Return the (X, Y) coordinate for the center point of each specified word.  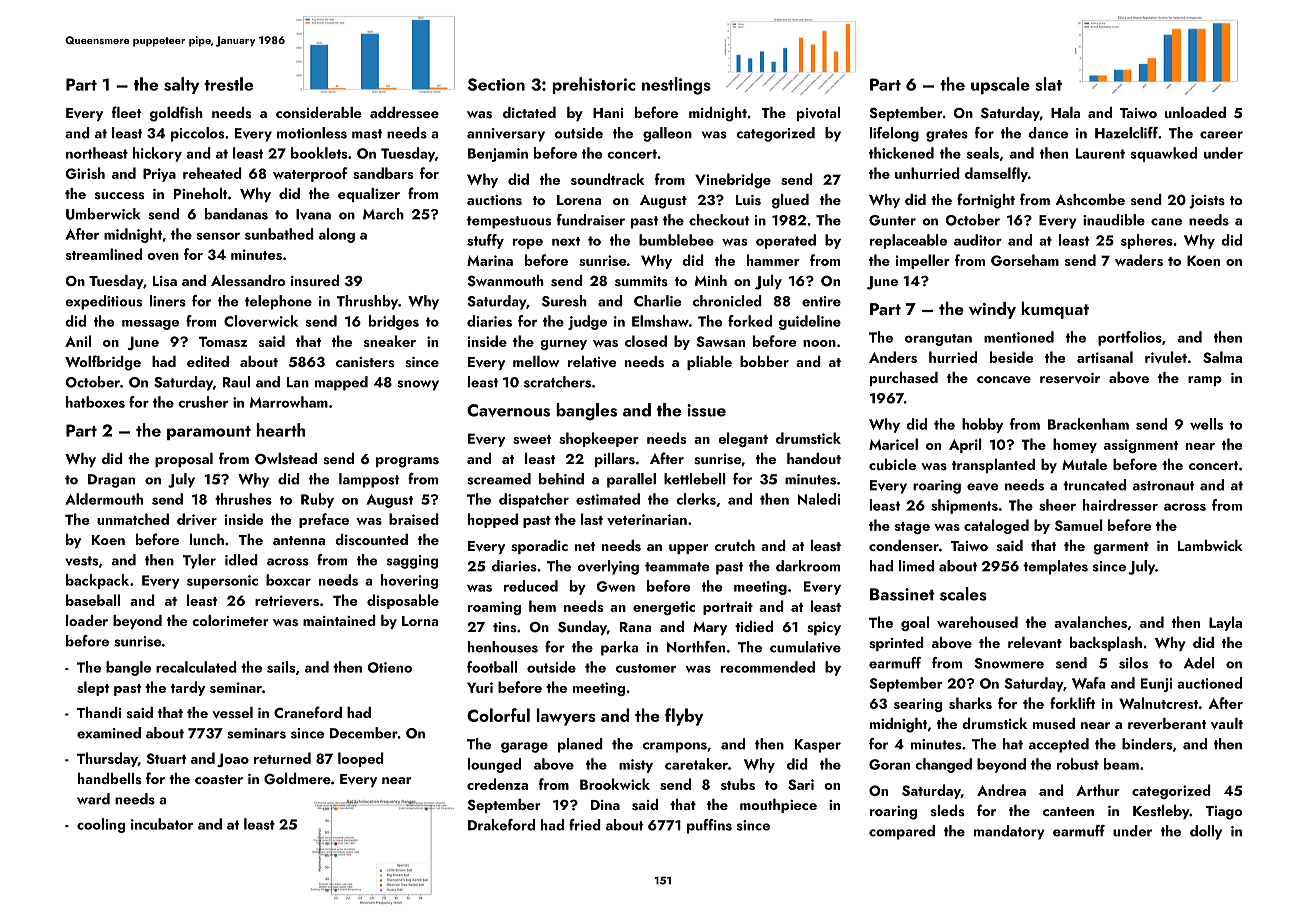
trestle (228, 84)
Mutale (1084, 464)
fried (585, 825)
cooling (101, 825)
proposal (184, 460)
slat (1048, 84)
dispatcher (534, 500)
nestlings (676, 86)
